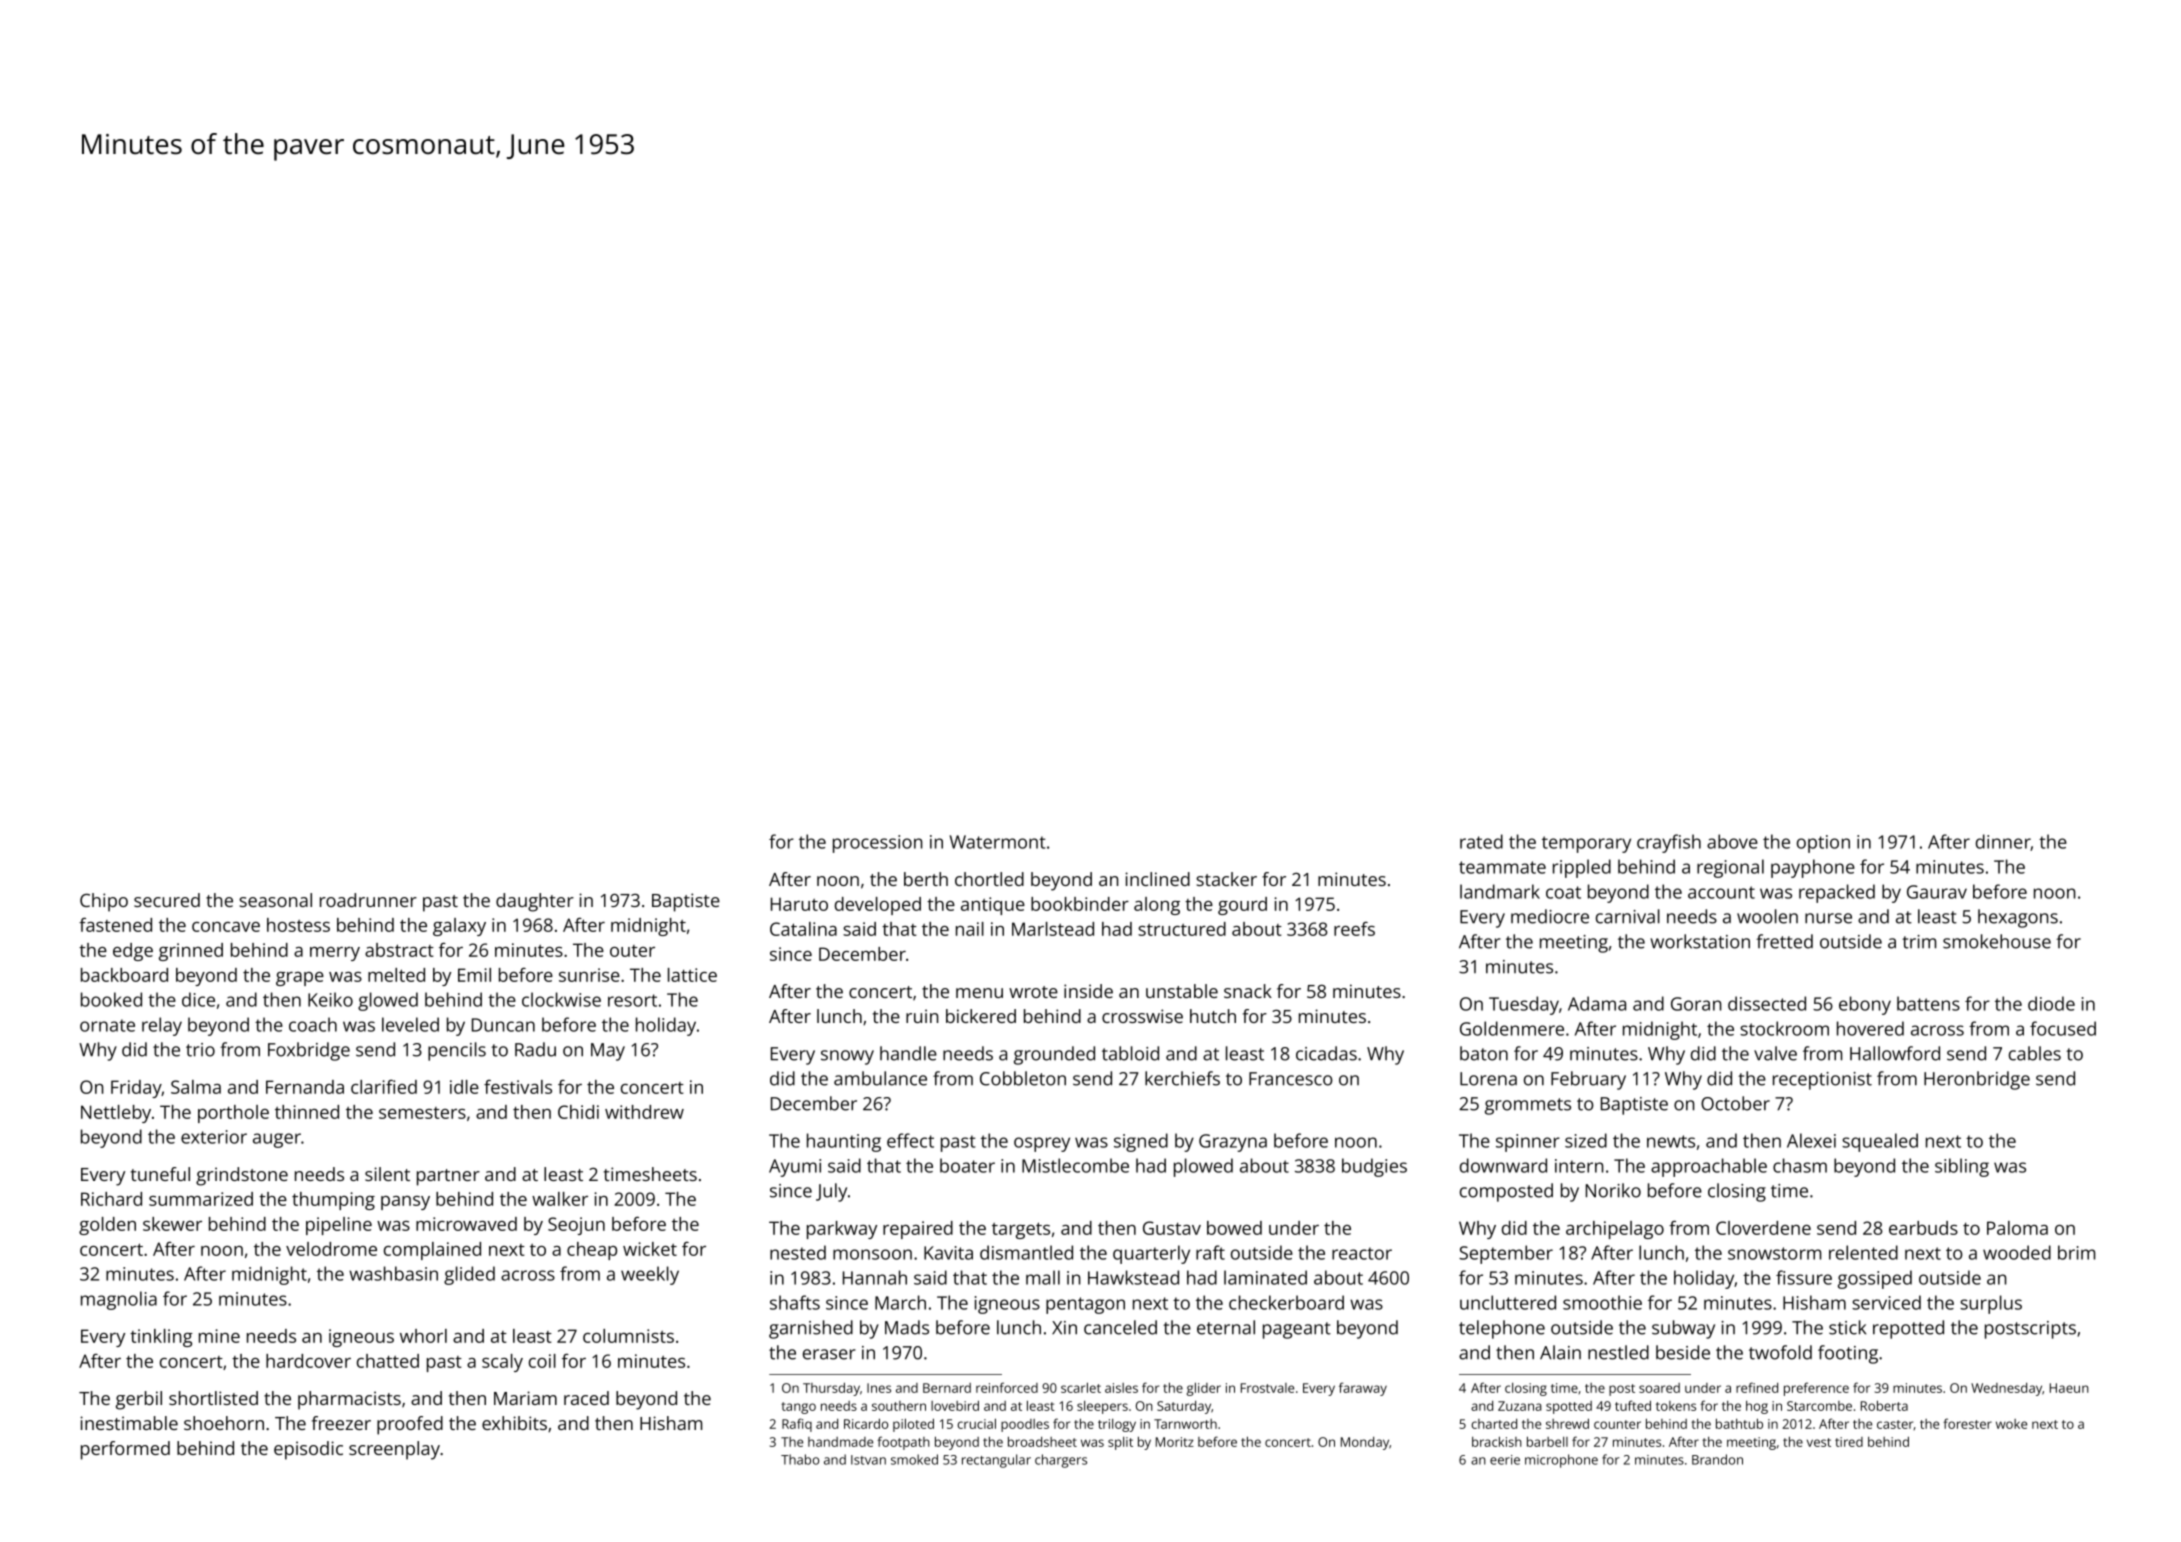 This screenshot has height=1542, width=2181. Describe the element at coordinates (305, 1087) in the screenshot. I see `Fernanda` at that location.
